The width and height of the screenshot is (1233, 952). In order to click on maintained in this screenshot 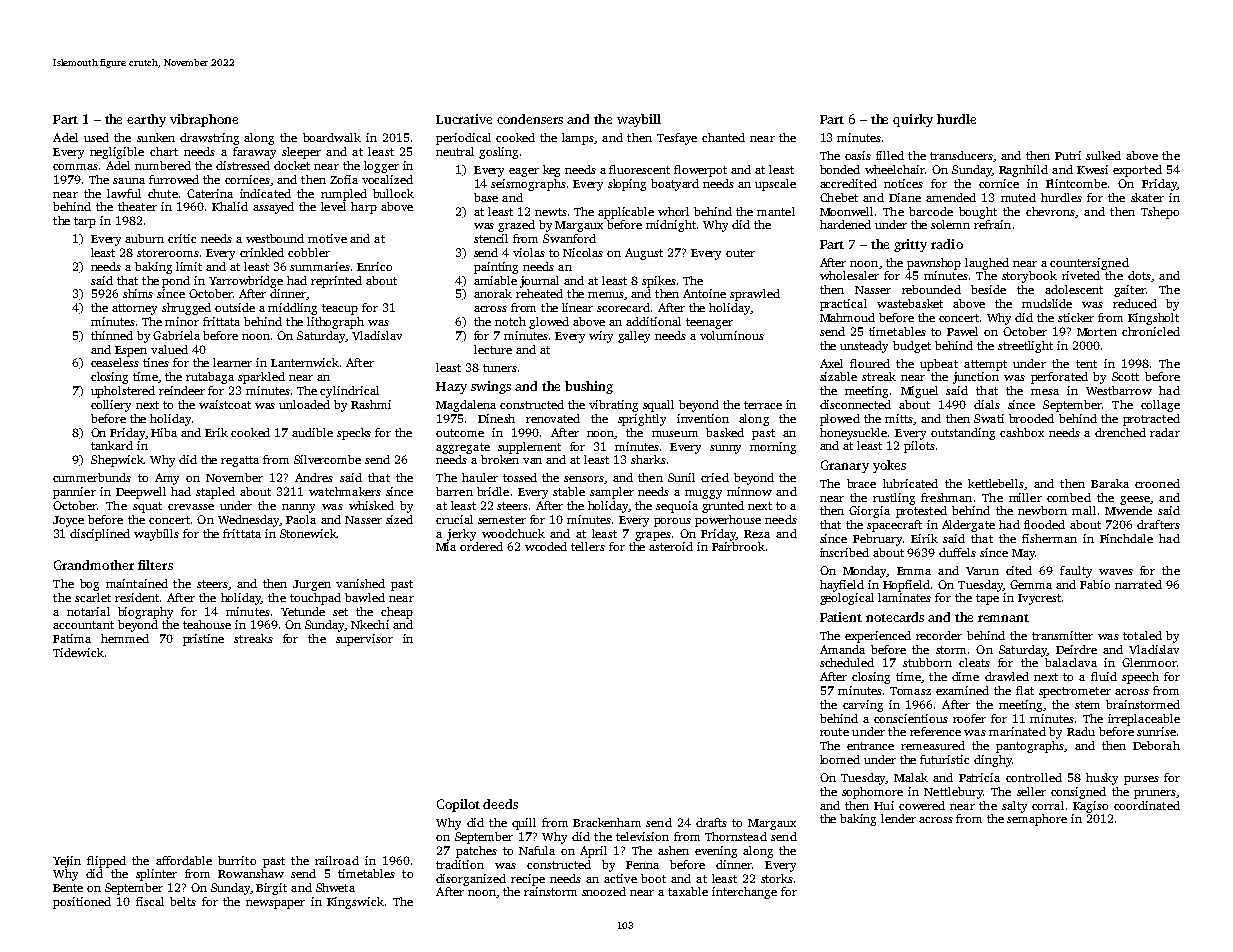, I will do `click(137, 583)`.
